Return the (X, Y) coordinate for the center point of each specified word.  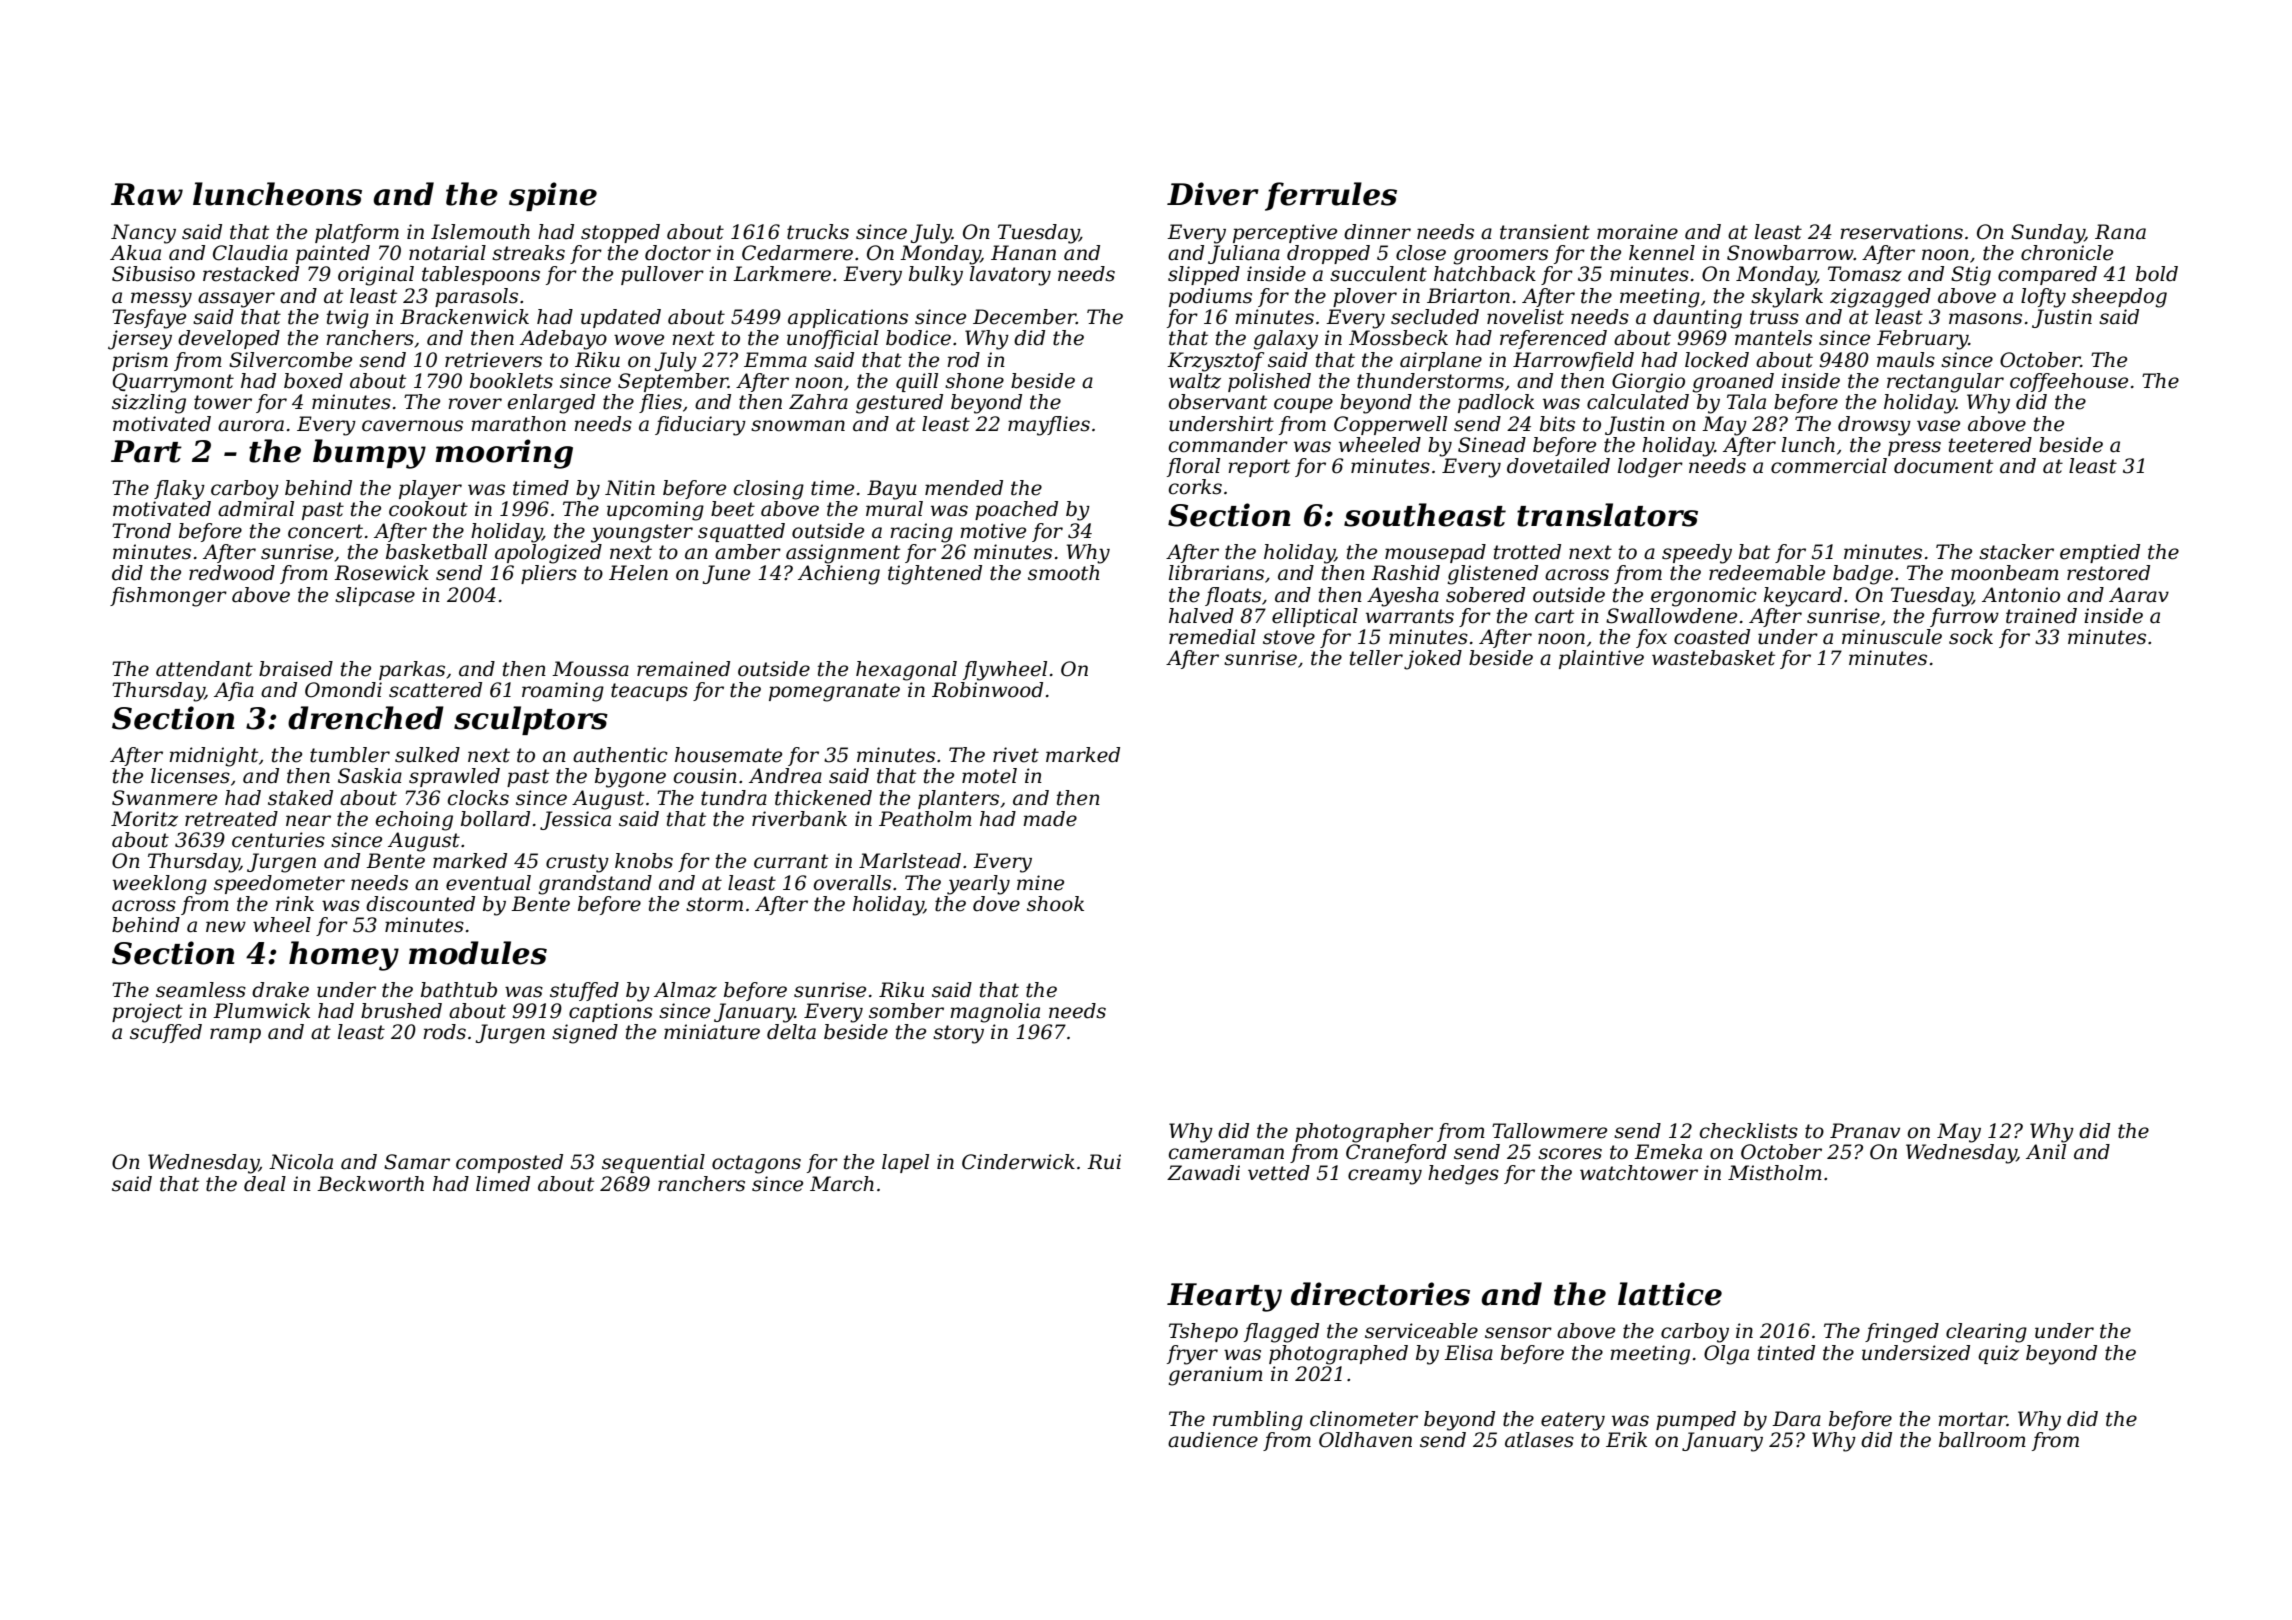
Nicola (301, 1162)
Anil (2046, 1151)
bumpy (369, 454)
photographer (1364, 1133)
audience (1213, 1440)
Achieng (839, 575)
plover (1365, 297)
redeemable (1767, 573)
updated (621, 318)
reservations (1901, 232)
